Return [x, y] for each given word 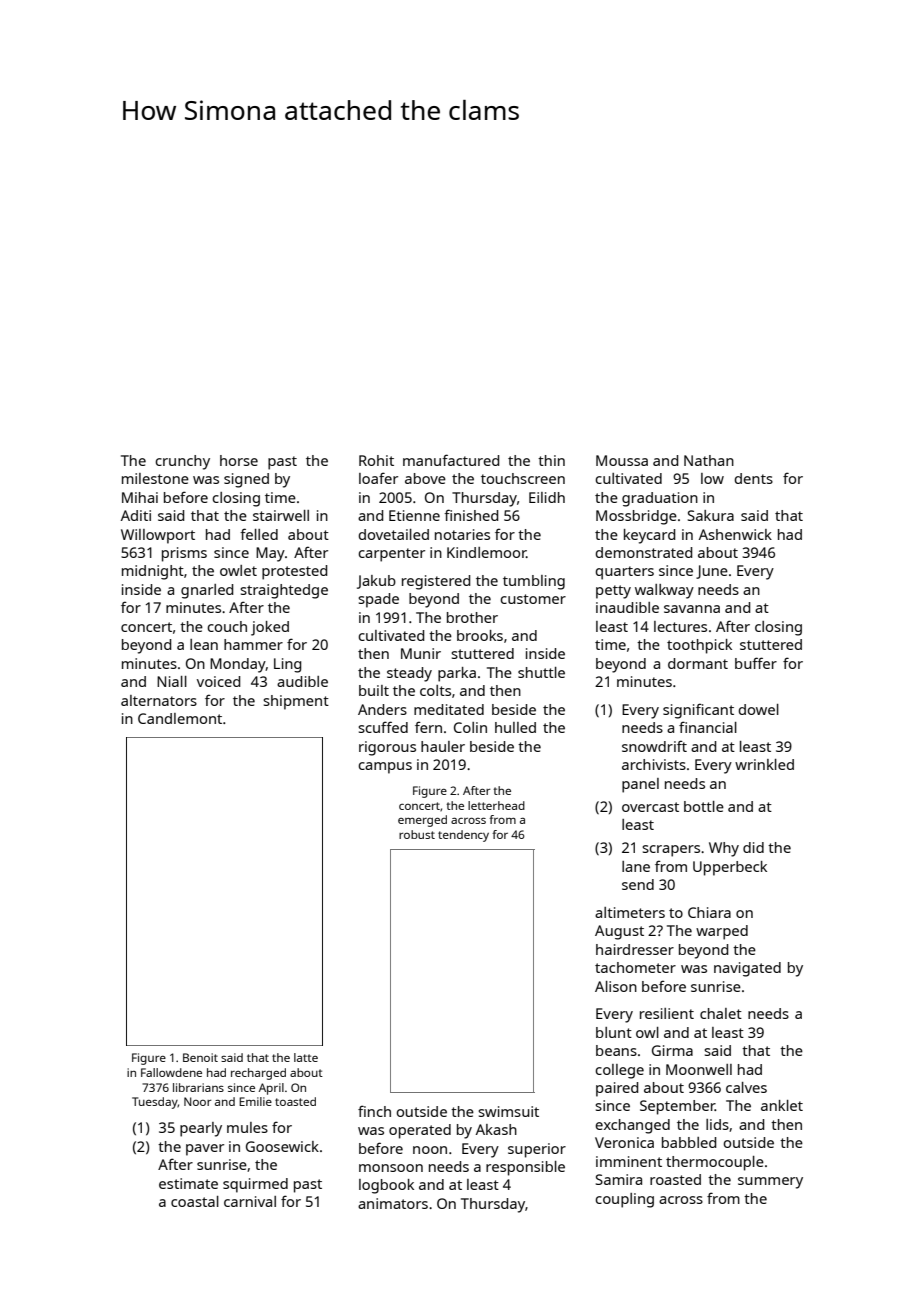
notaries [462, 534]
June [712, 572]
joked [270, 628]
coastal [195, 1201]
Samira [619, 1179]
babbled [689, 1142]
